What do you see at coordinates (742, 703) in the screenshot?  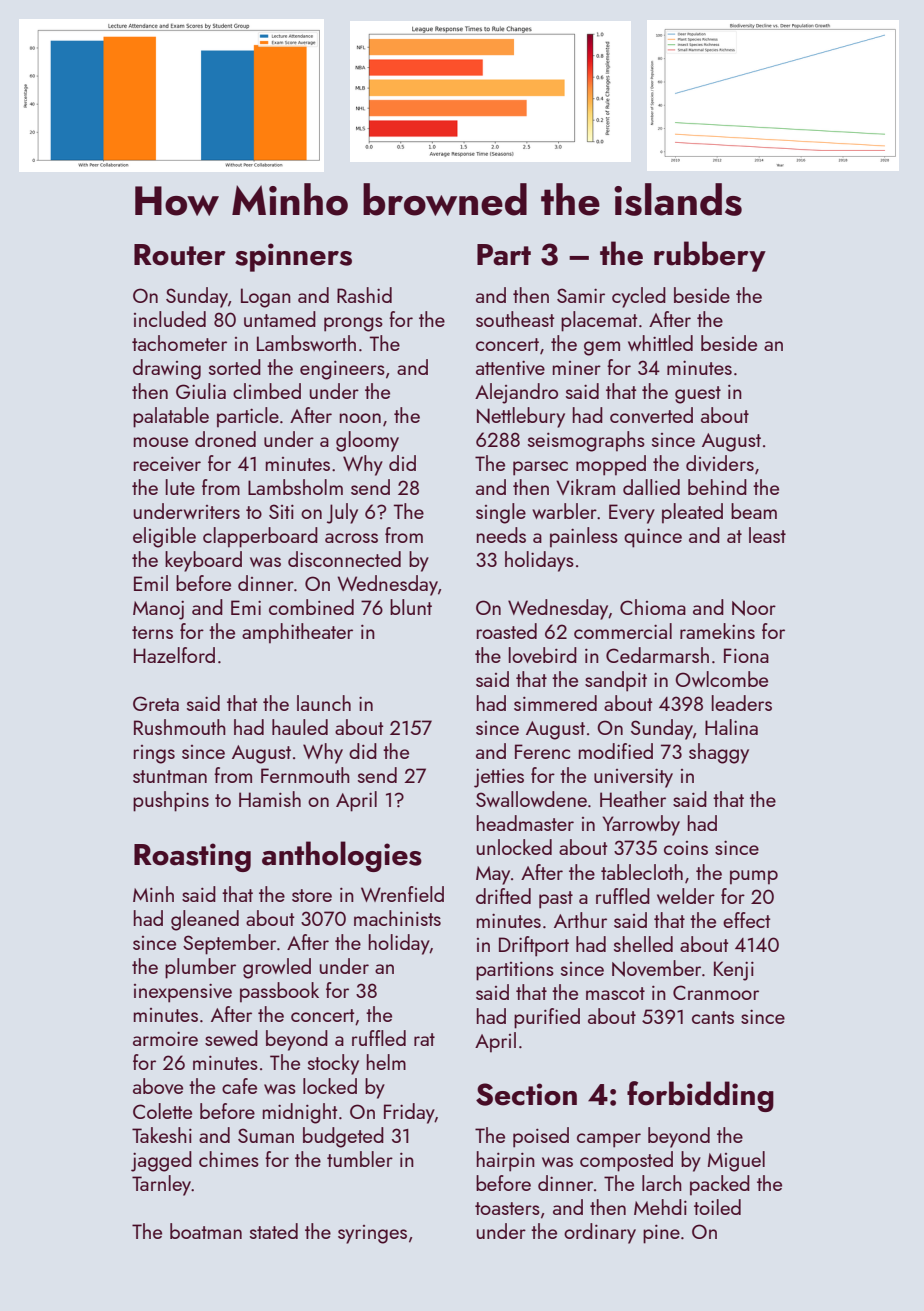 I see `leaders` at bounding box center [742, 703].
